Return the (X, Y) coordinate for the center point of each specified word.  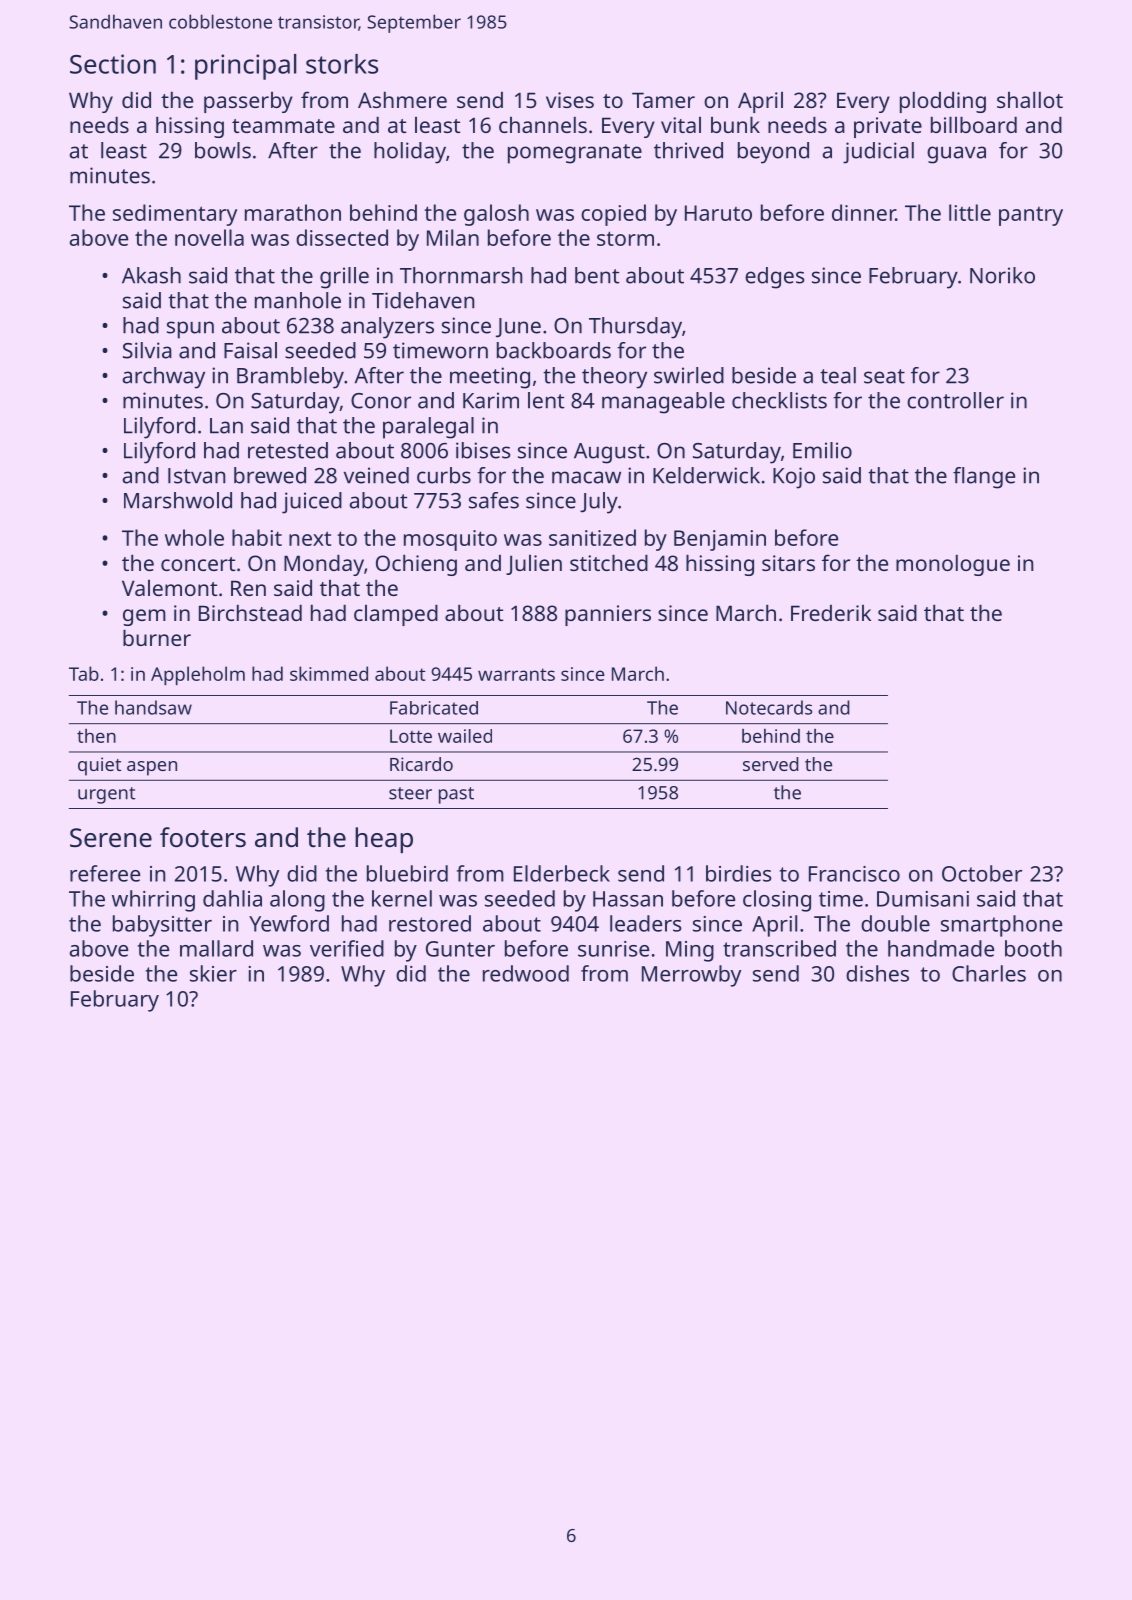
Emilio (822, 450)
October (982, 873)
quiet (99, 766)
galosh (496, 215)
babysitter (162, 926)
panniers (608, 615)
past (456, 795)
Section (113, 64)
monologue (953, 565)
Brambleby (290, 378)
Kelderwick (706, 475)
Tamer (663, 100)
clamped (396, 615)
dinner (864, 212)
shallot (1030, 99)
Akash (151, 275)
